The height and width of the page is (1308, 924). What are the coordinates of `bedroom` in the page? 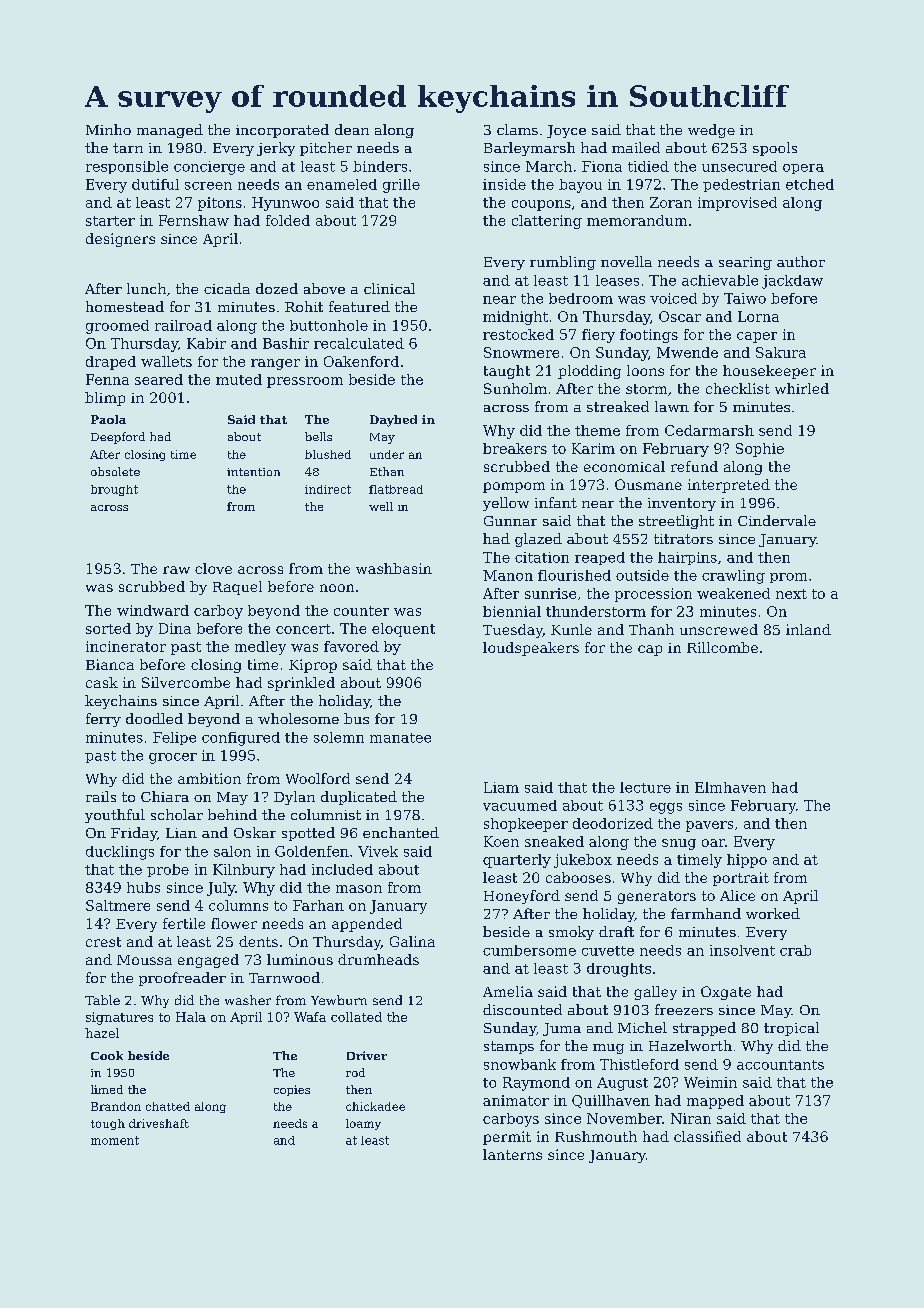 It's located at (581, 298).
